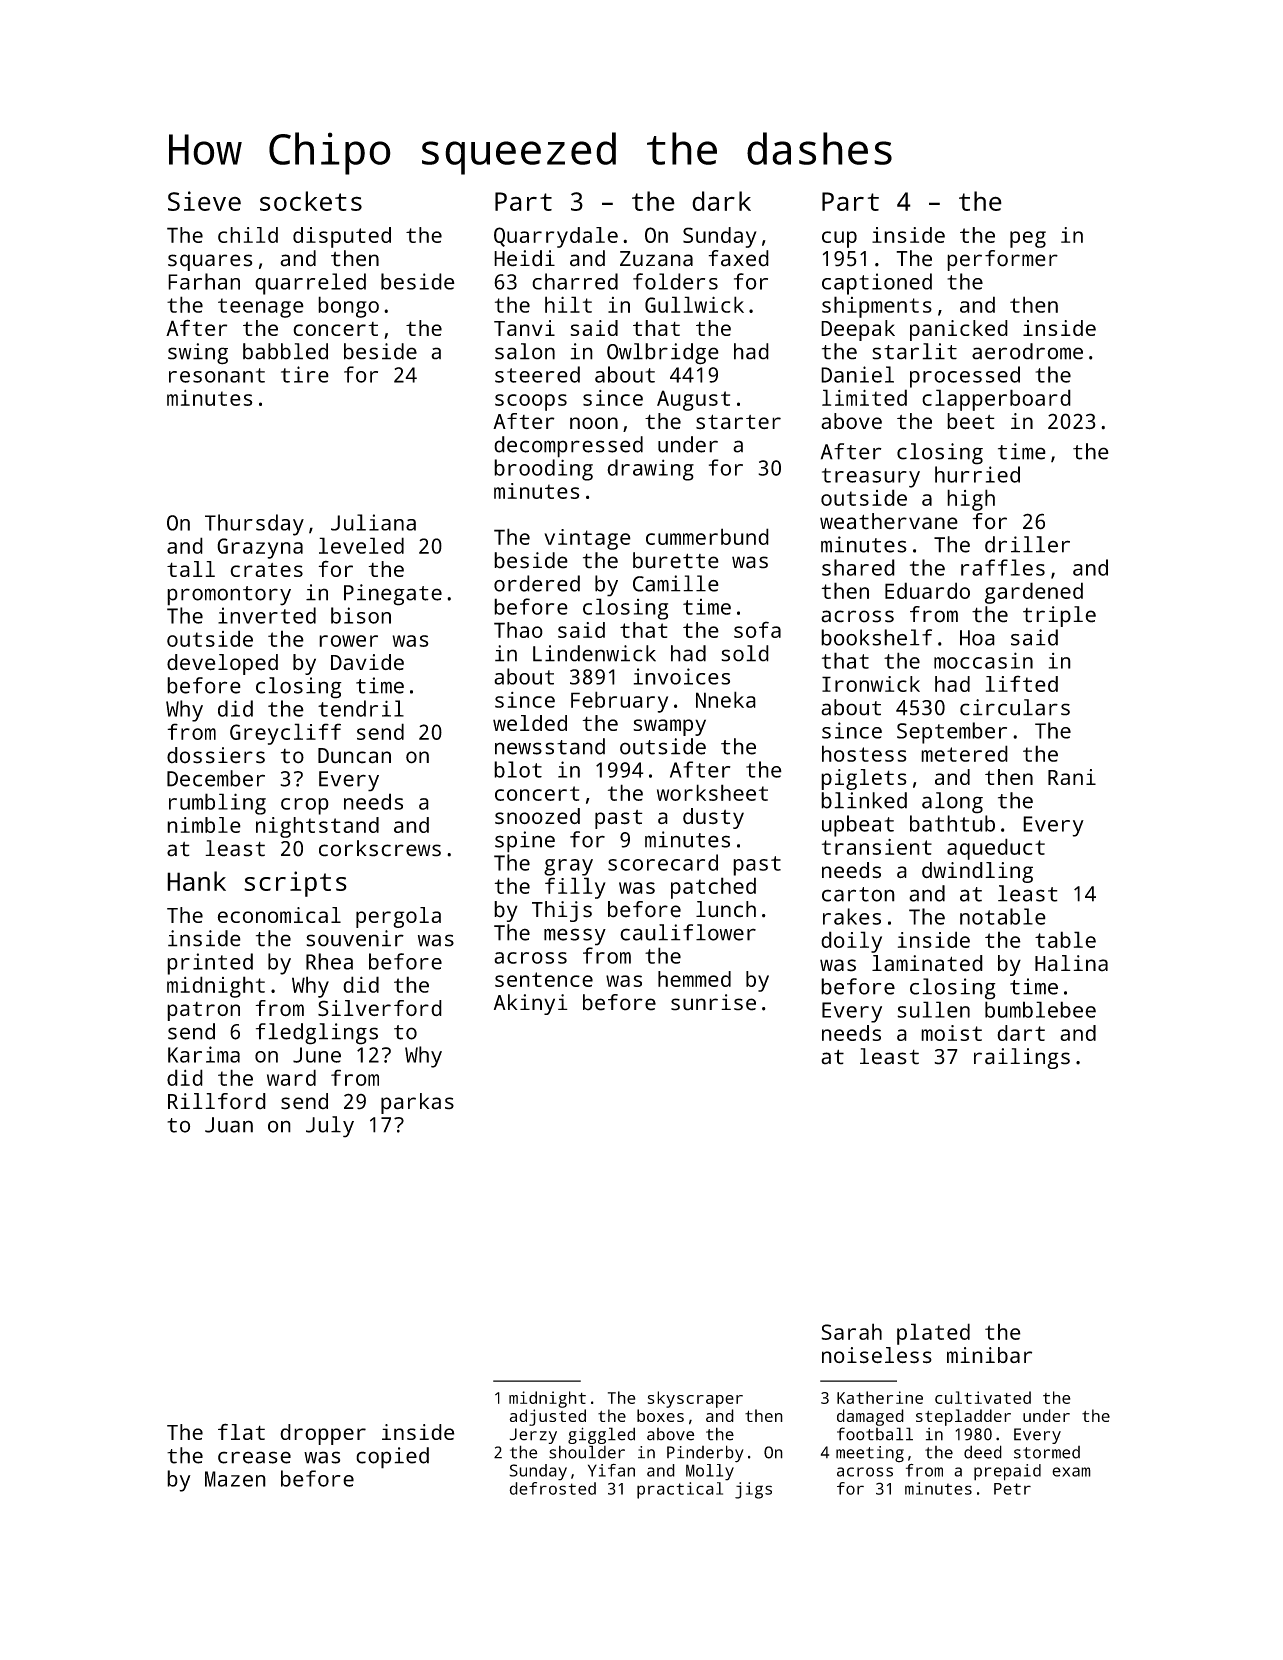 The height and width of the screenshot is (1660, 1283). Describe the element at coordinates (1022, 1058) in the screenshot. I see `railings` at that location.
